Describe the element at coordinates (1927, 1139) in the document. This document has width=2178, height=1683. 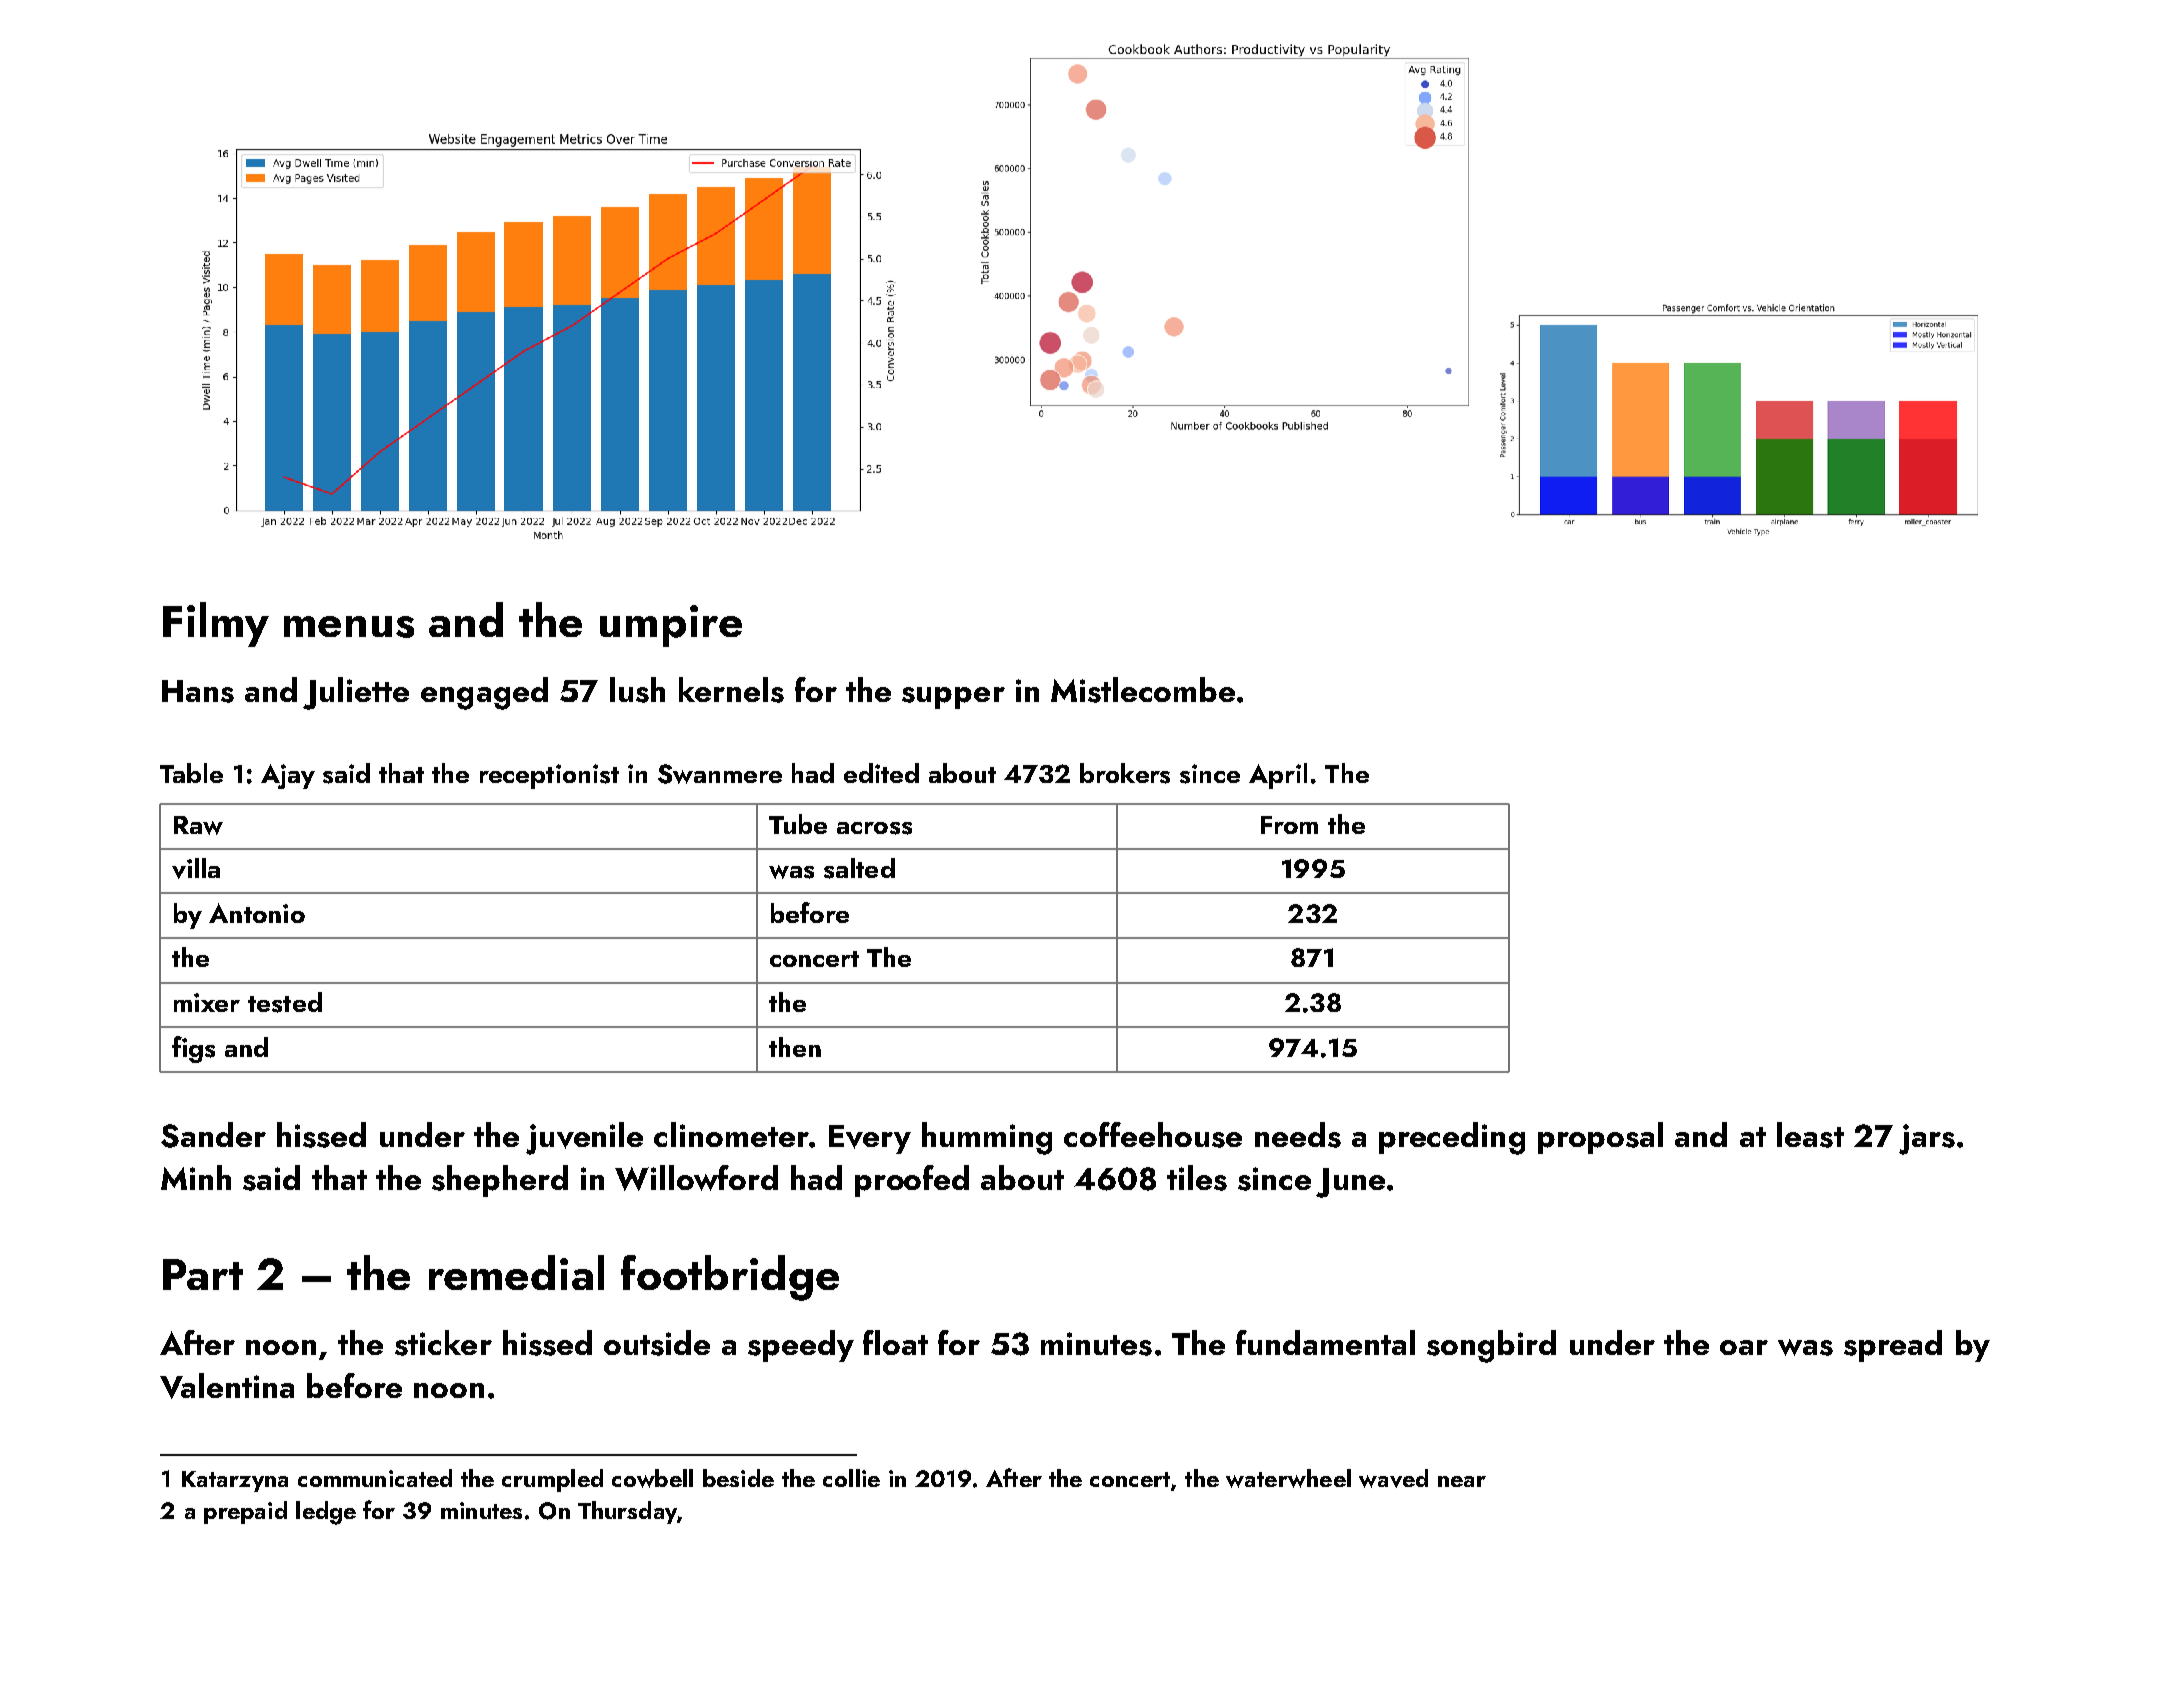
I see `jars` at that location.
